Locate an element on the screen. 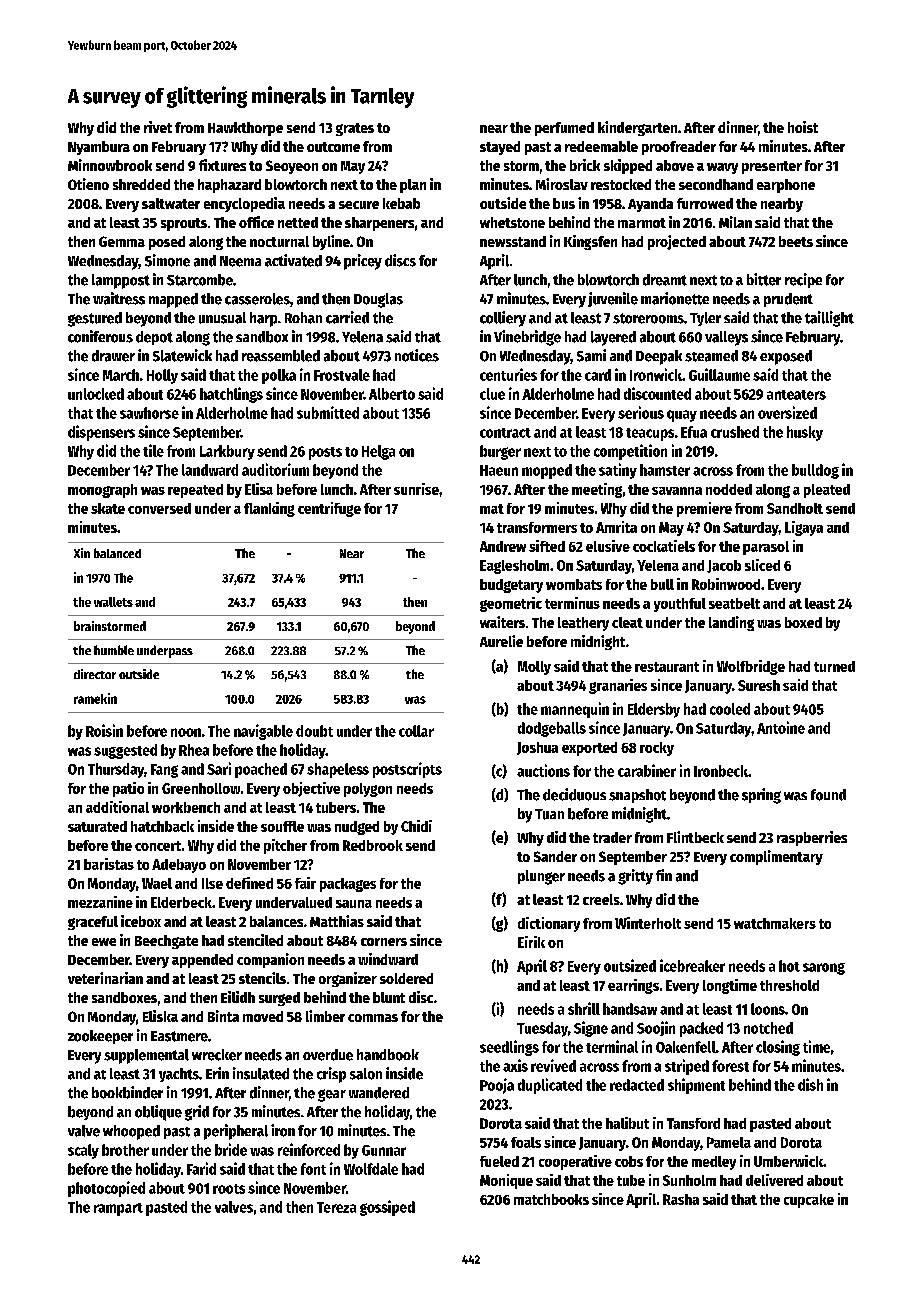  Andrew is located at coordinates (503, 546).
